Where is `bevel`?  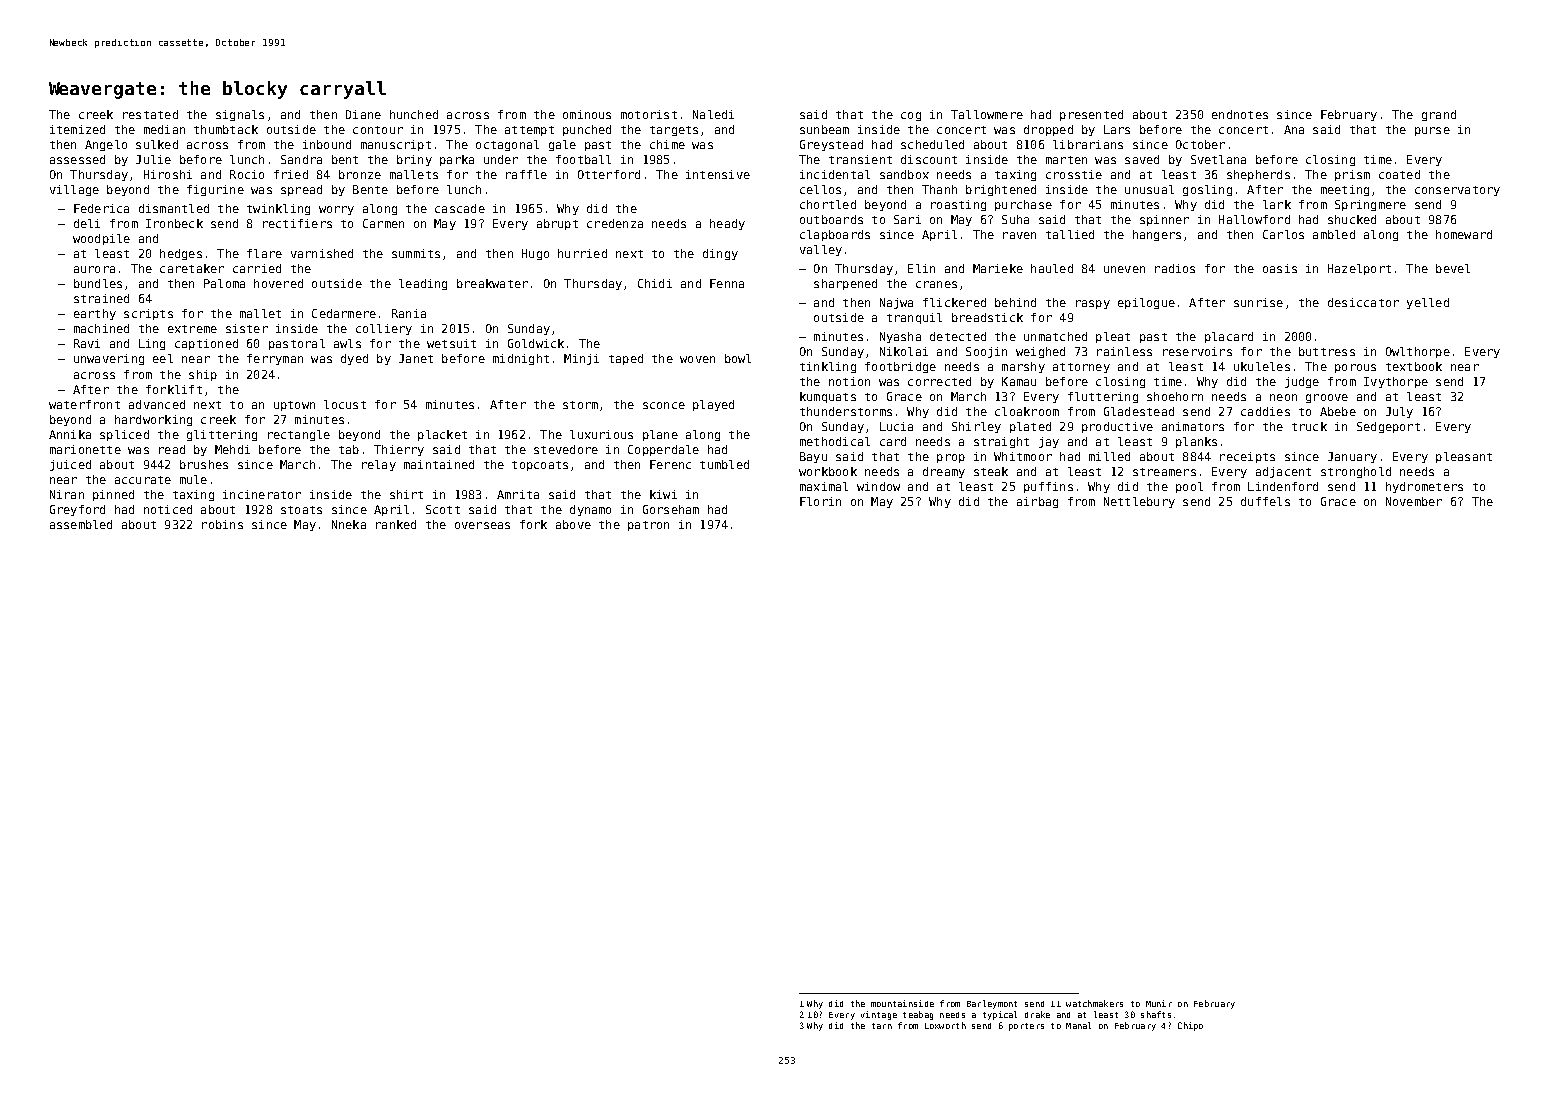
bevel is located at coordinates (1453, 268).
